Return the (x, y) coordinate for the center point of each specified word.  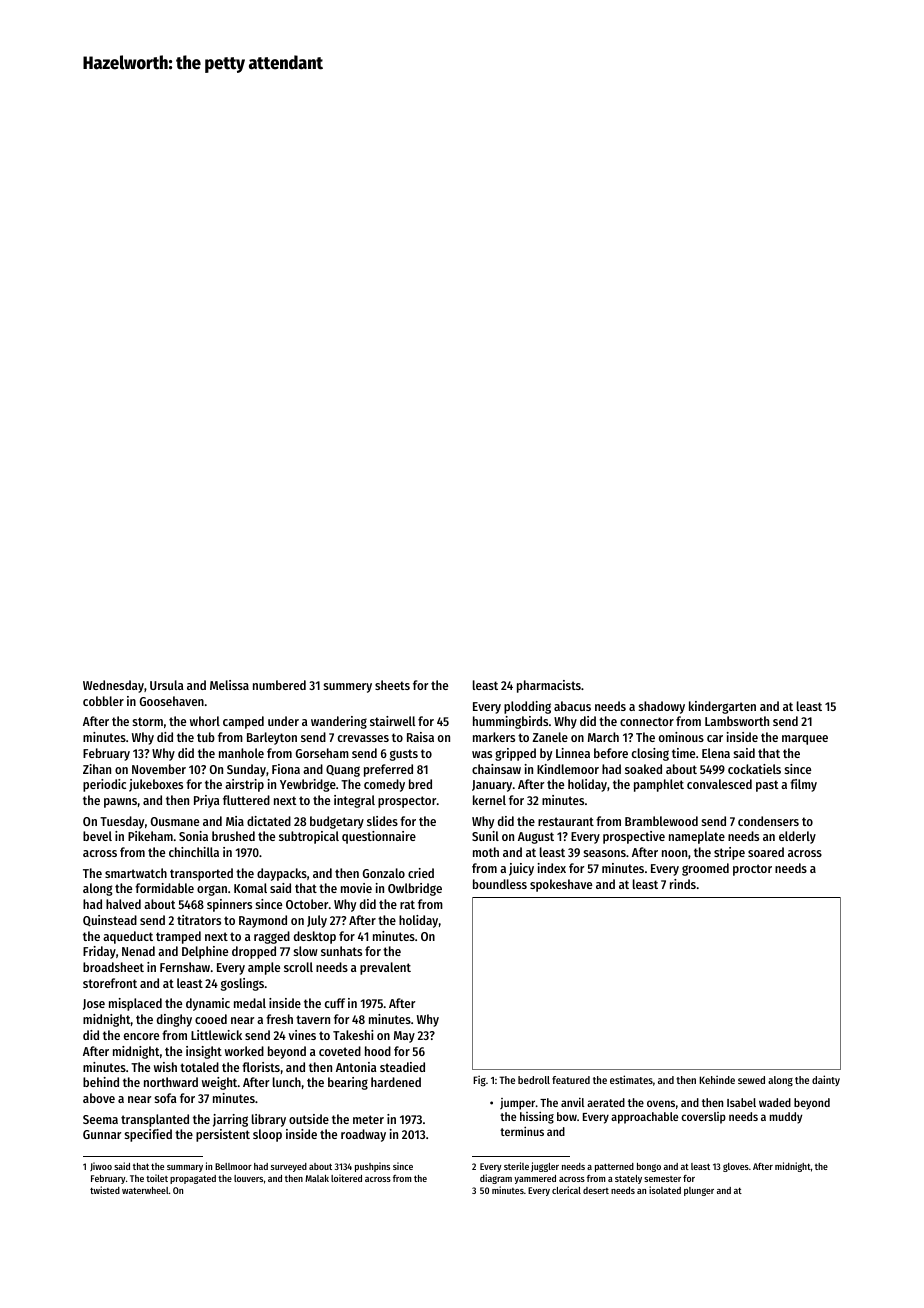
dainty (826, 1080)
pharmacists (549, 686)
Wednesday (113, 686)
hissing (537, 1117)
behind (101, 1082)
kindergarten (722, 707)
